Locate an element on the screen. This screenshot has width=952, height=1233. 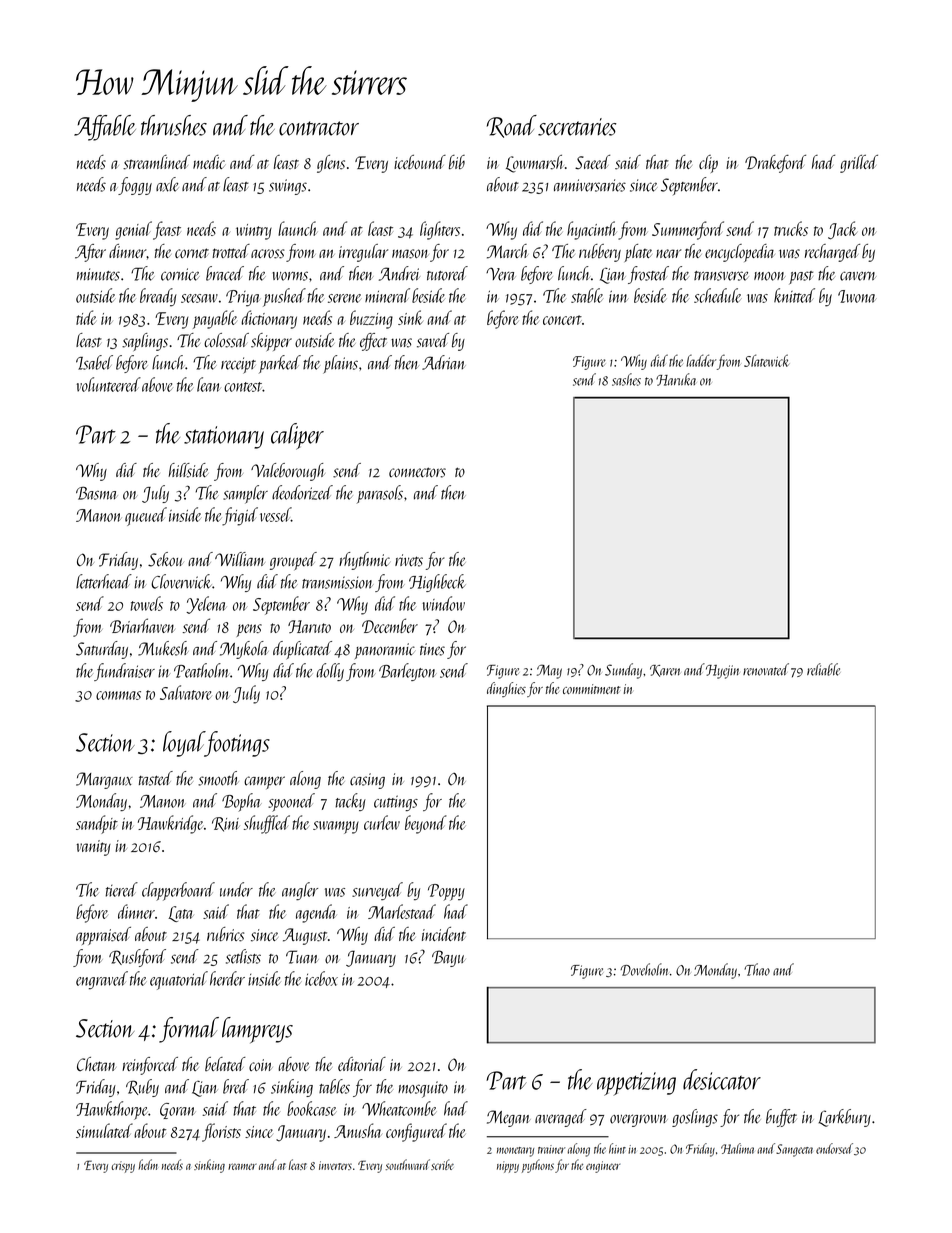
Slatewick is located at coordinates (766, 360).
